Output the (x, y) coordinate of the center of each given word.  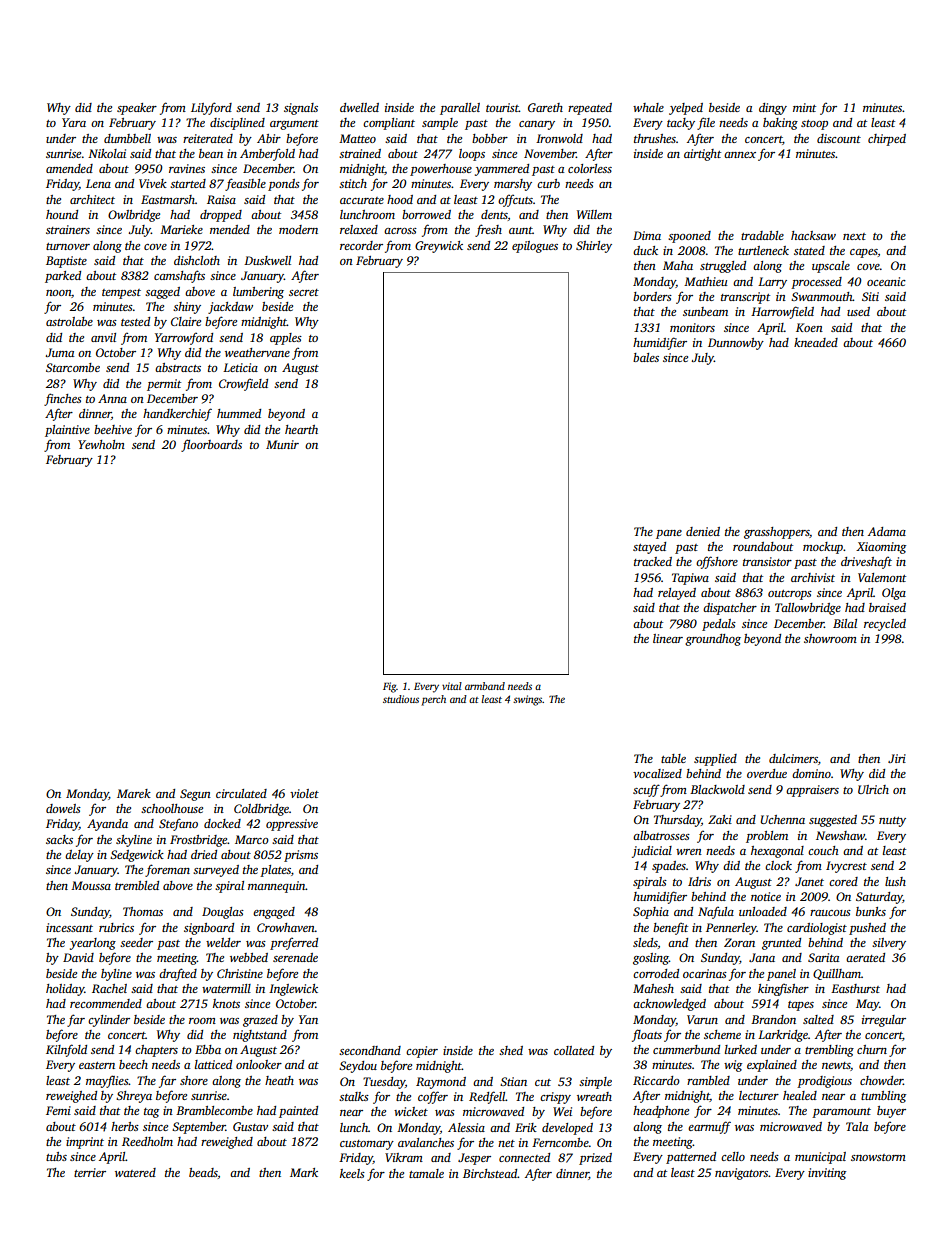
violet (304, 793)
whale (648, 107)
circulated (241, 793)
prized (595, 1159)
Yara (74, 122)
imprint (85, 1143)
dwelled (359, 107)
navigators (742, 1174)
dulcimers (793, 758)
